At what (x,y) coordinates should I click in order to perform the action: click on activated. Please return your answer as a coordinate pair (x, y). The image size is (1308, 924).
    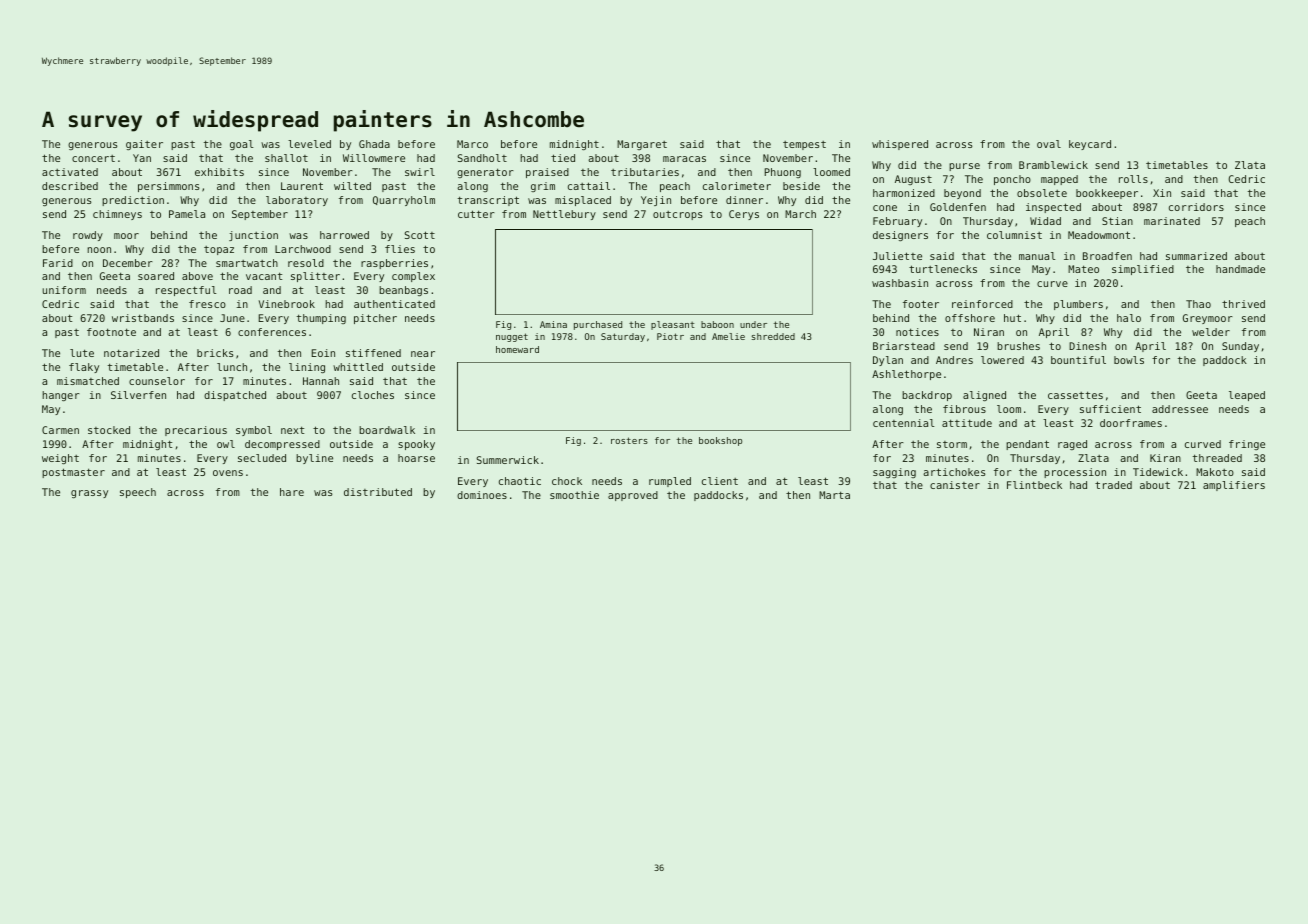
    Looking at the image, I should click on (70, 172).
